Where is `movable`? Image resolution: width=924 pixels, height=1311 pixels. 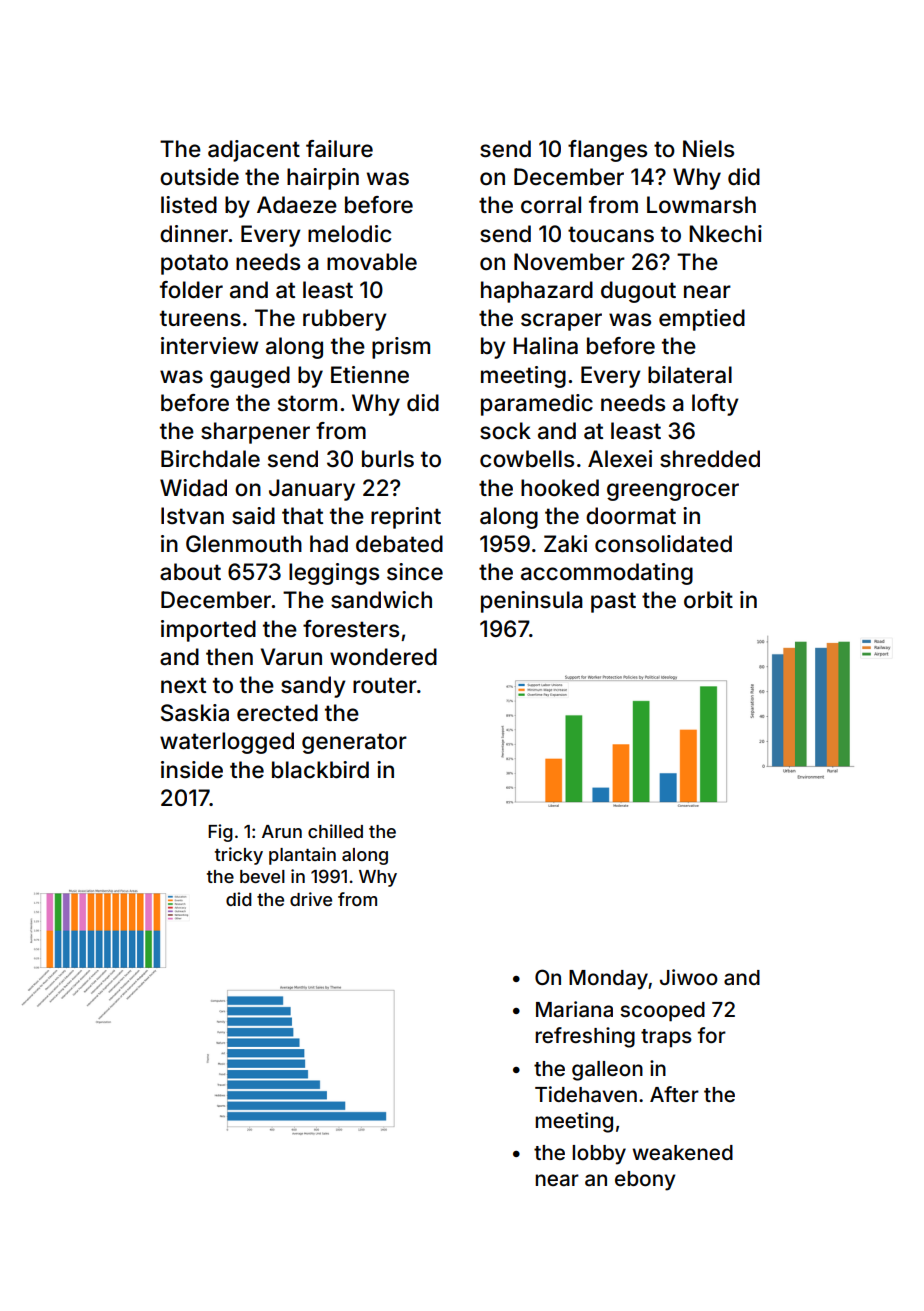 movable is located at coordinates (372, 262).
